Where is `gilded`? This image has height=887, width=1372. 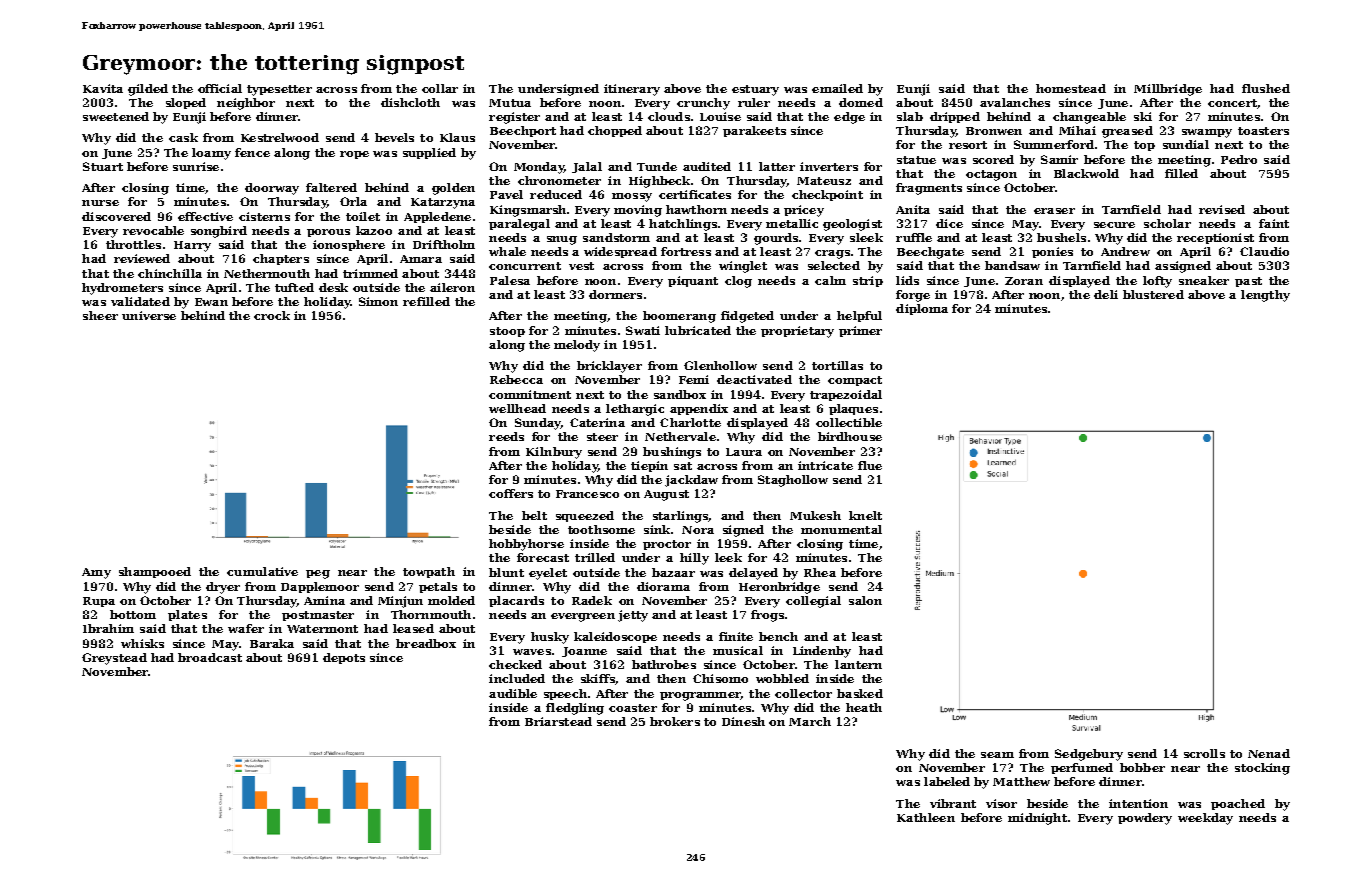
gilded is located at coordinates (148, 90).
